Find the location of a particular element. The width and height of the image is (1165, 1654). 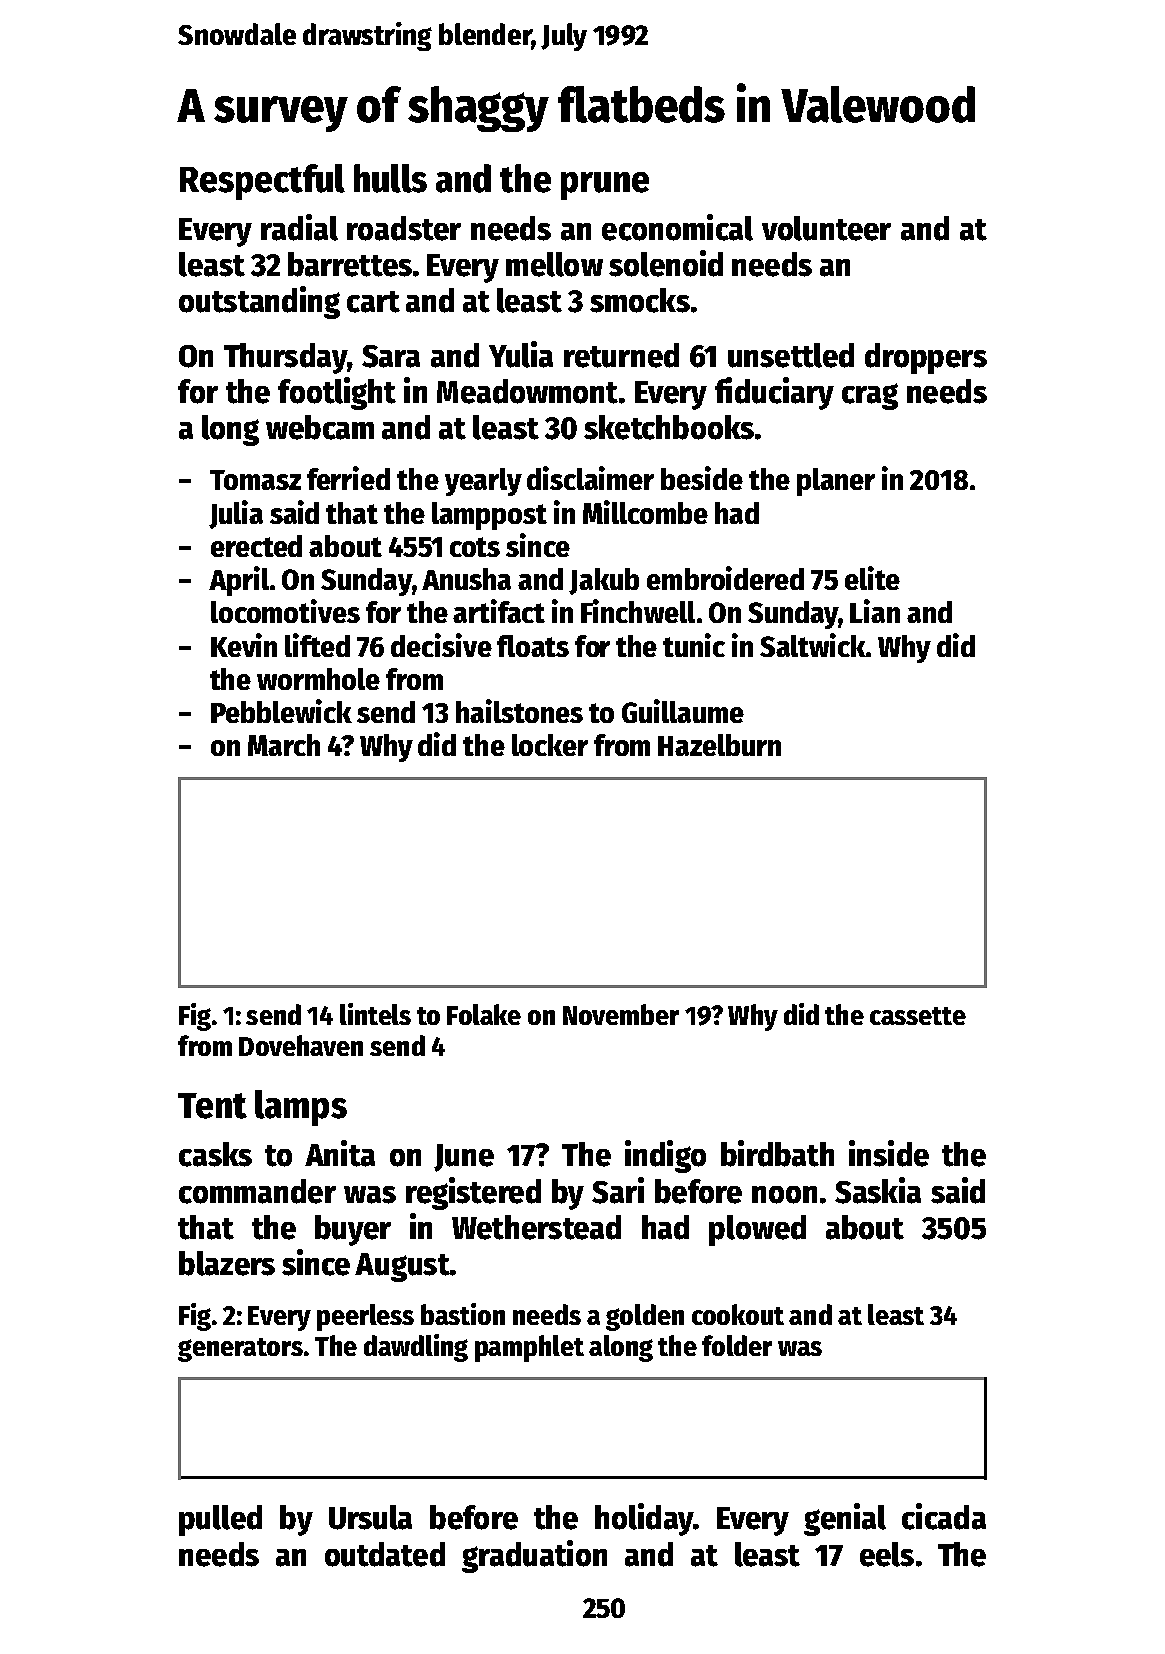

Pebblewick is located at coordinates (281, 711).
